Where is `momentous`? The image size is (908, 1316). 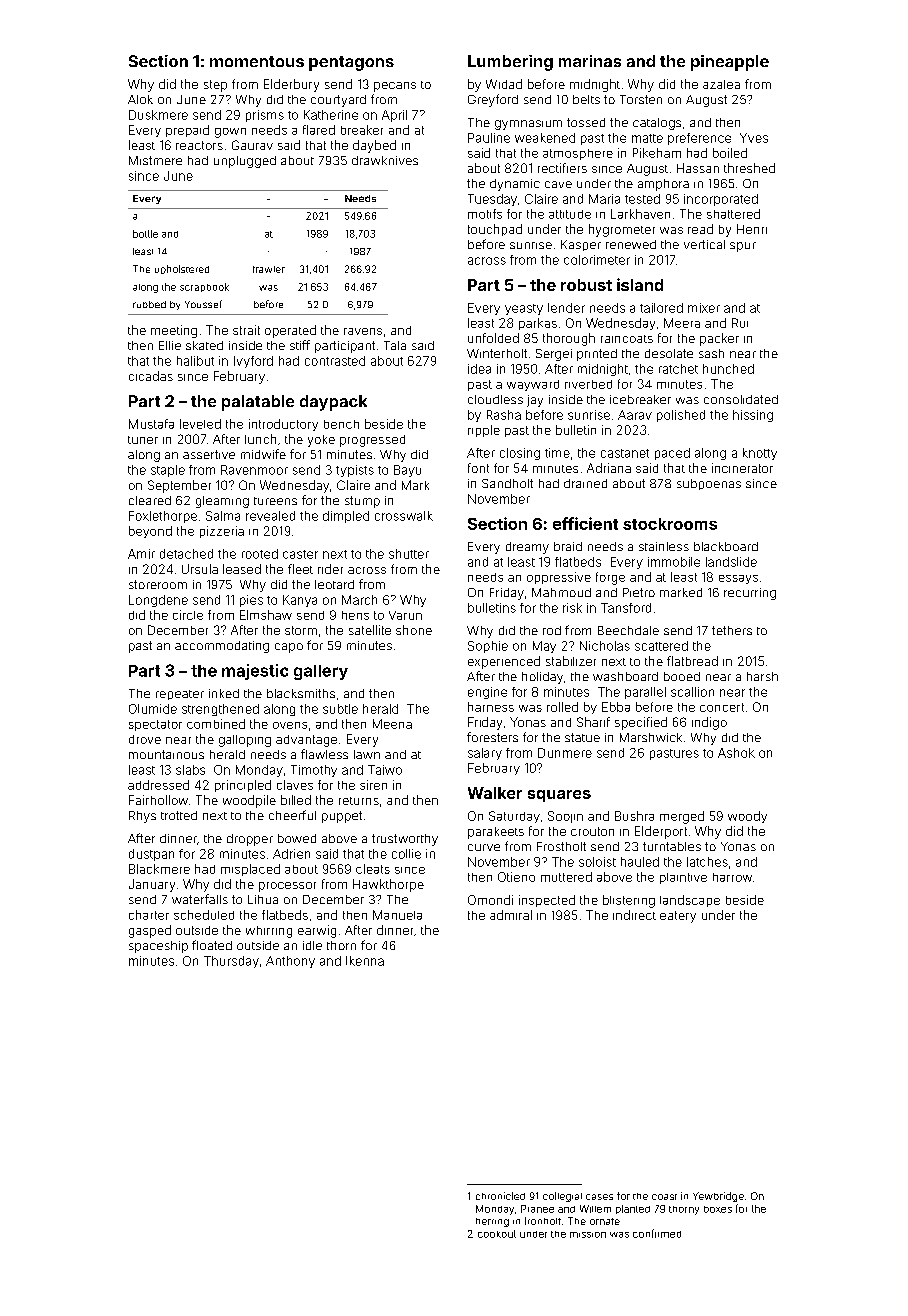
momentous is located at coordinates (257, 61).
